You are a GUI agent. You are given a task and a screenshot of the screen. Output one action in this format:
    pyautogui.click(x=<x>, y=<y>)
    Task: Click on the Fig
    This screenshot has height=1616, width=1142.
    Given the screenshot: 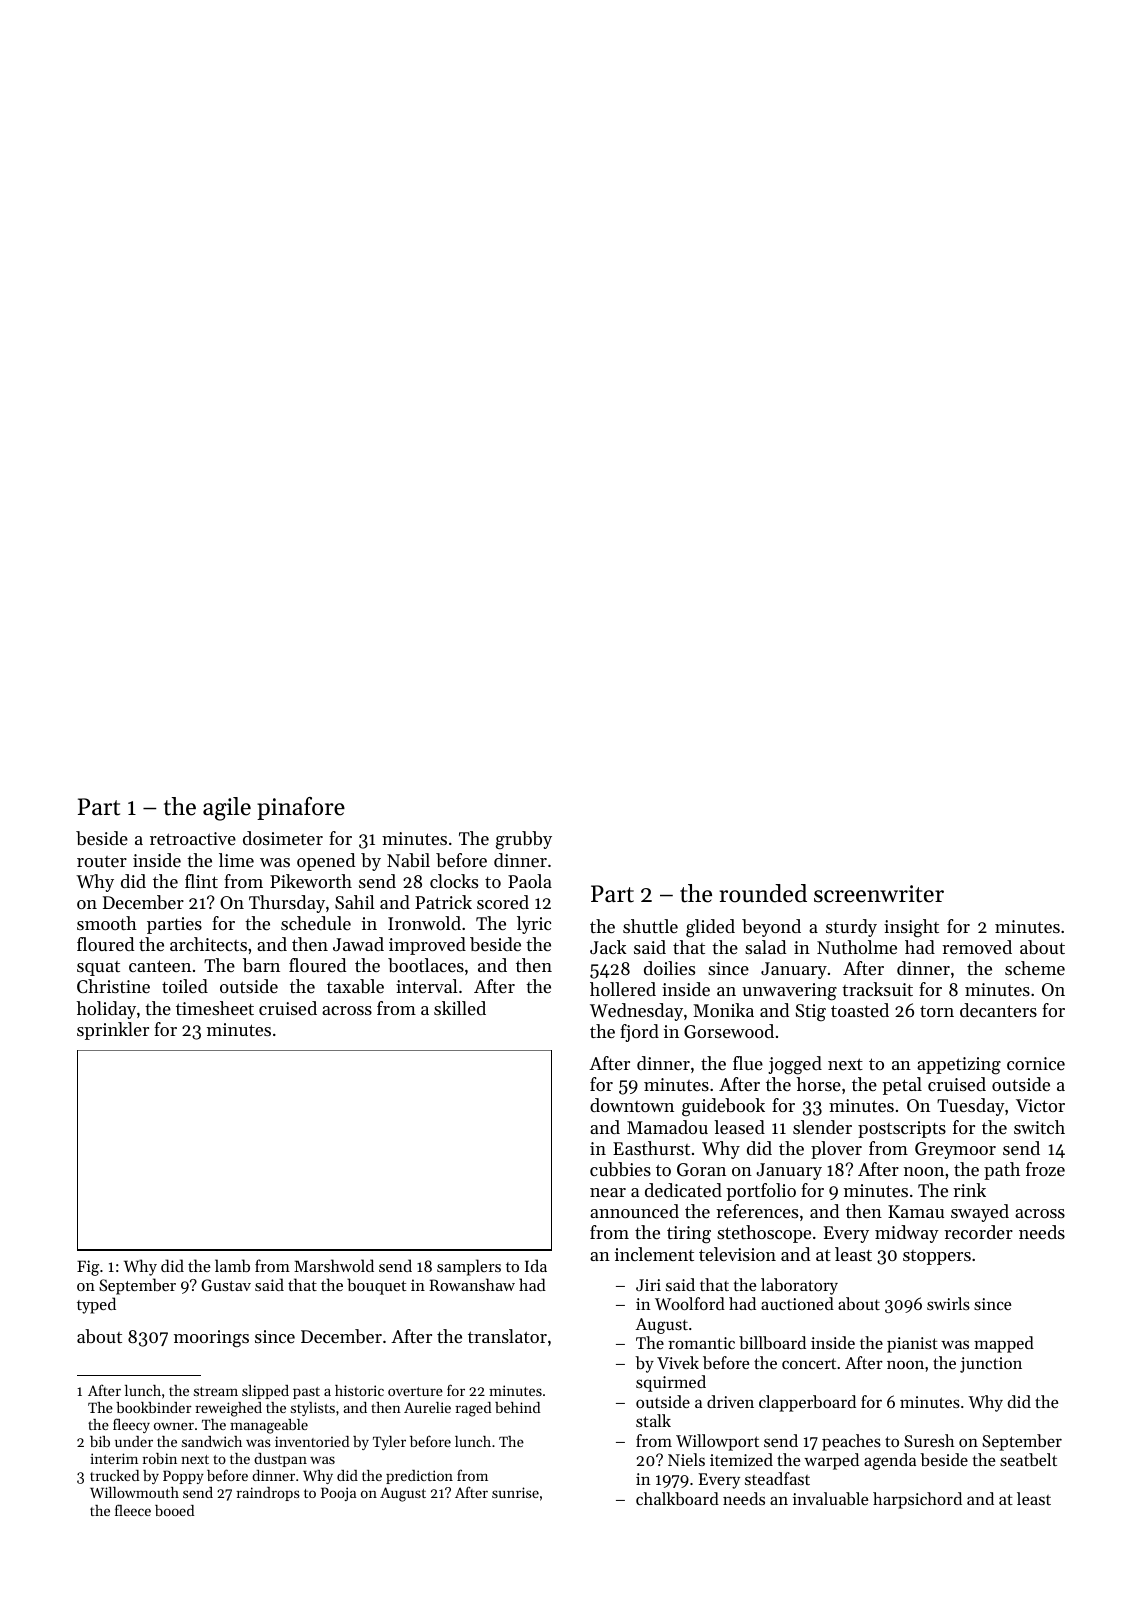 What is the action you would take?
    pyautogui.click(x=88, y=1268)
